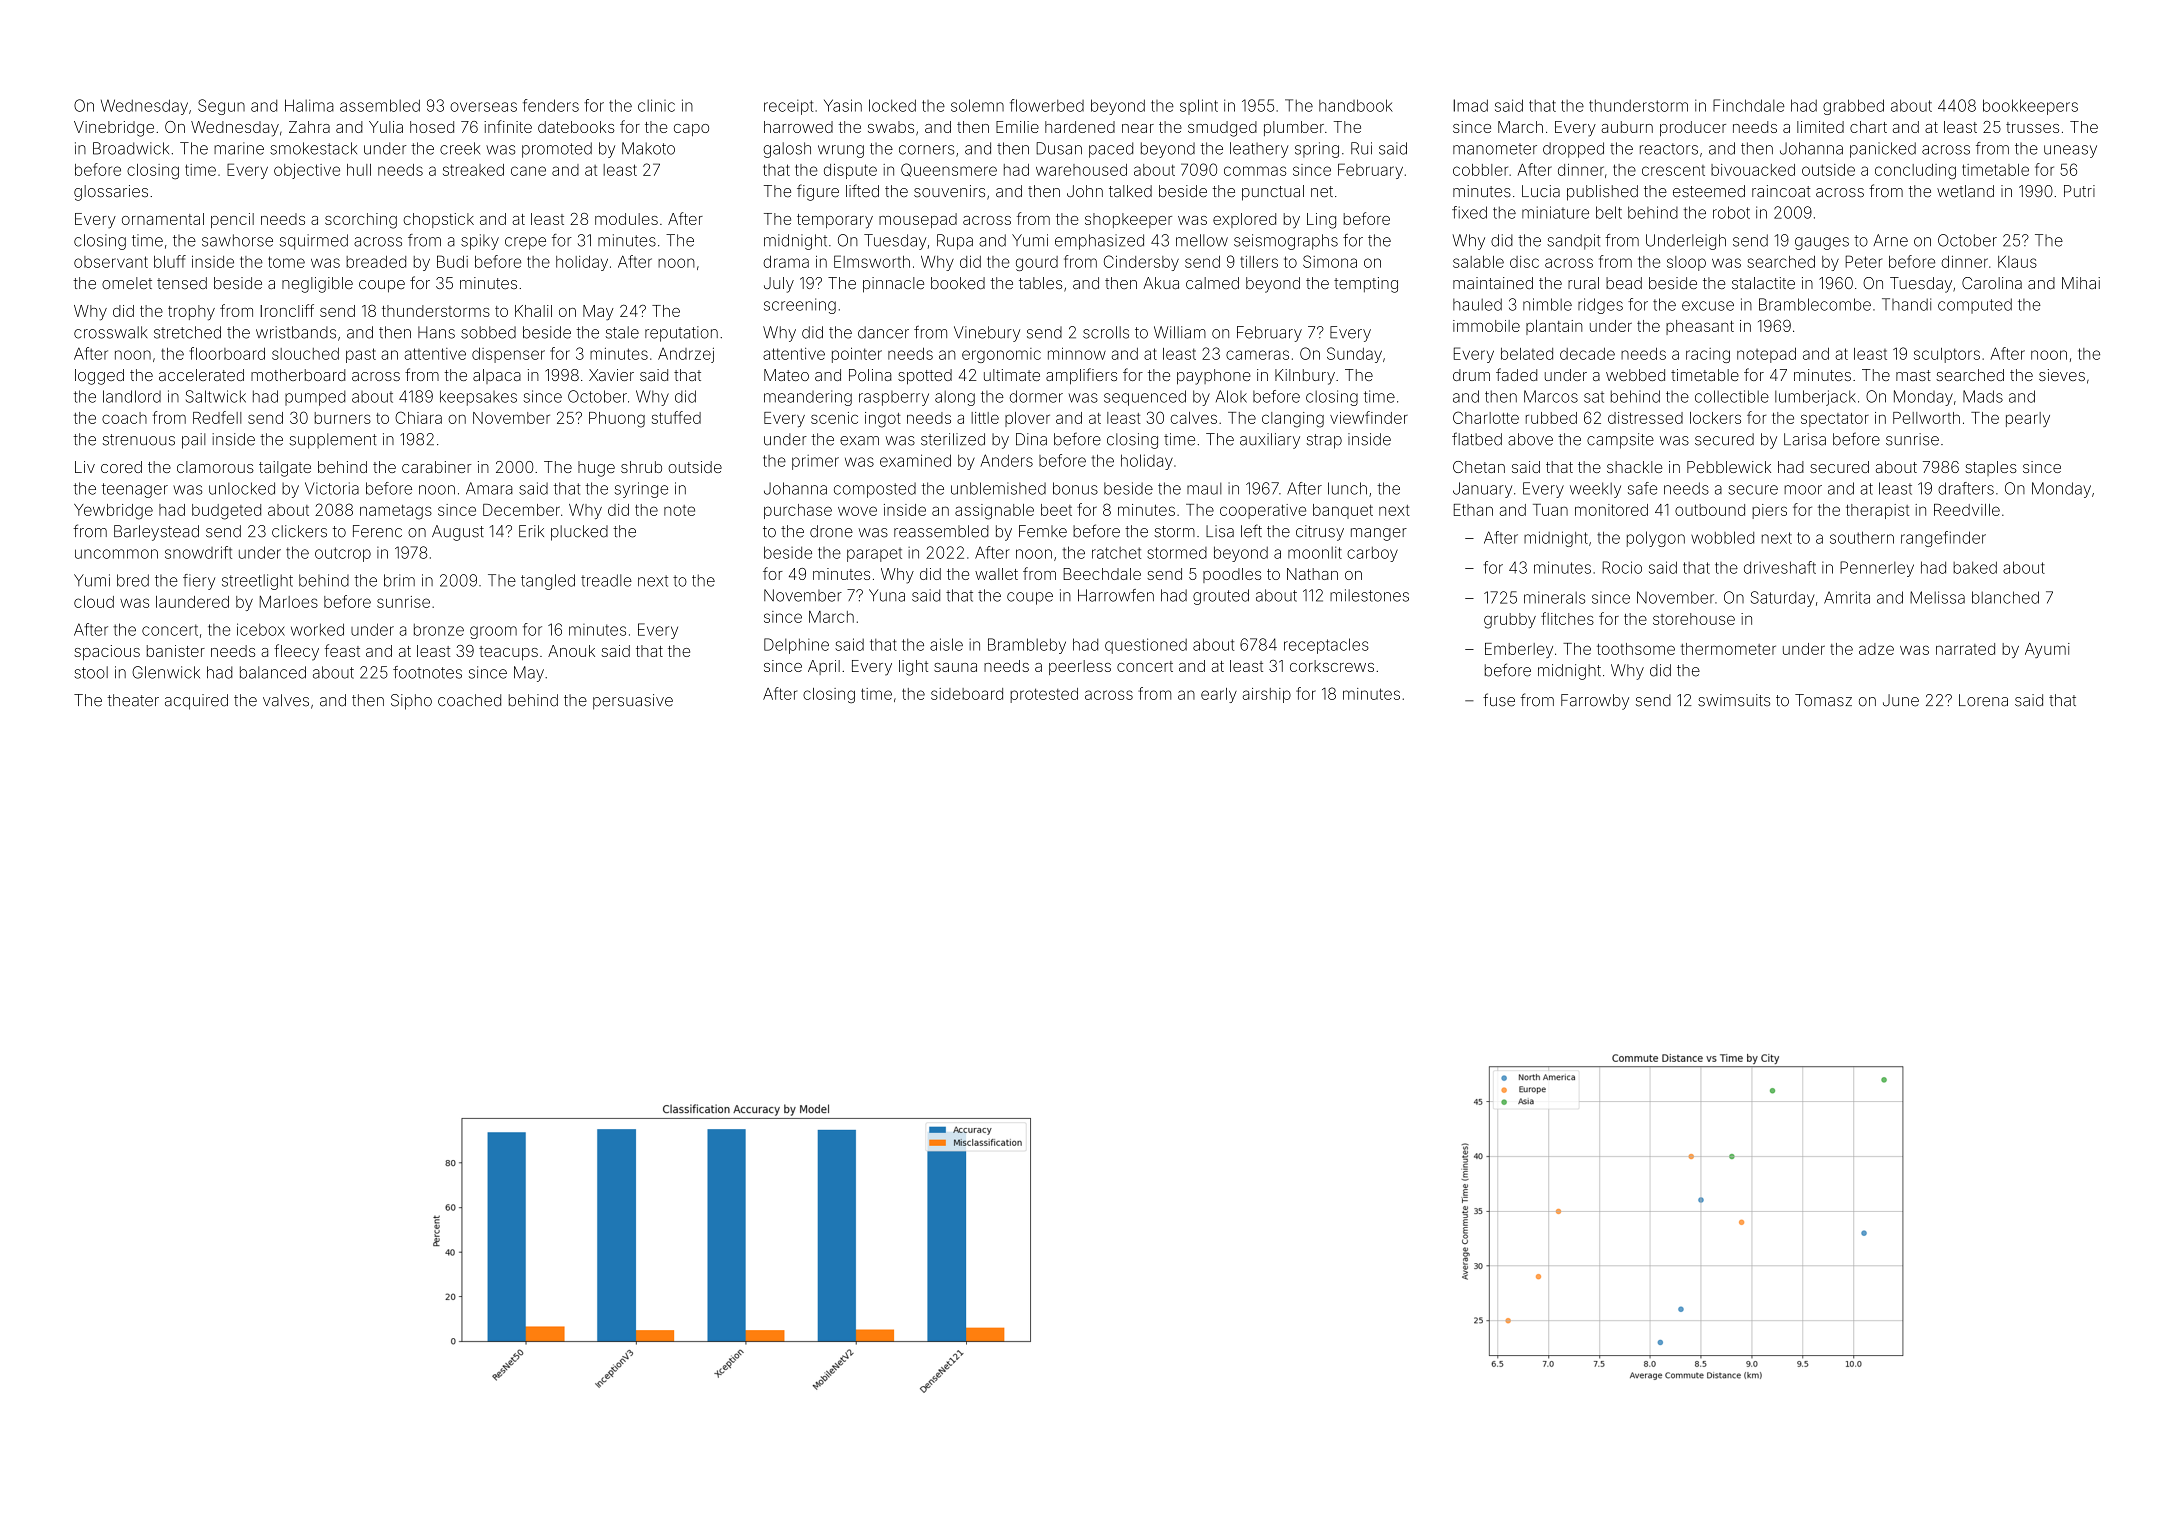 Image resolution: width=2176 pixels, height=1539 pixels. I want to click on bookkeepers, so click(2030, 107).
